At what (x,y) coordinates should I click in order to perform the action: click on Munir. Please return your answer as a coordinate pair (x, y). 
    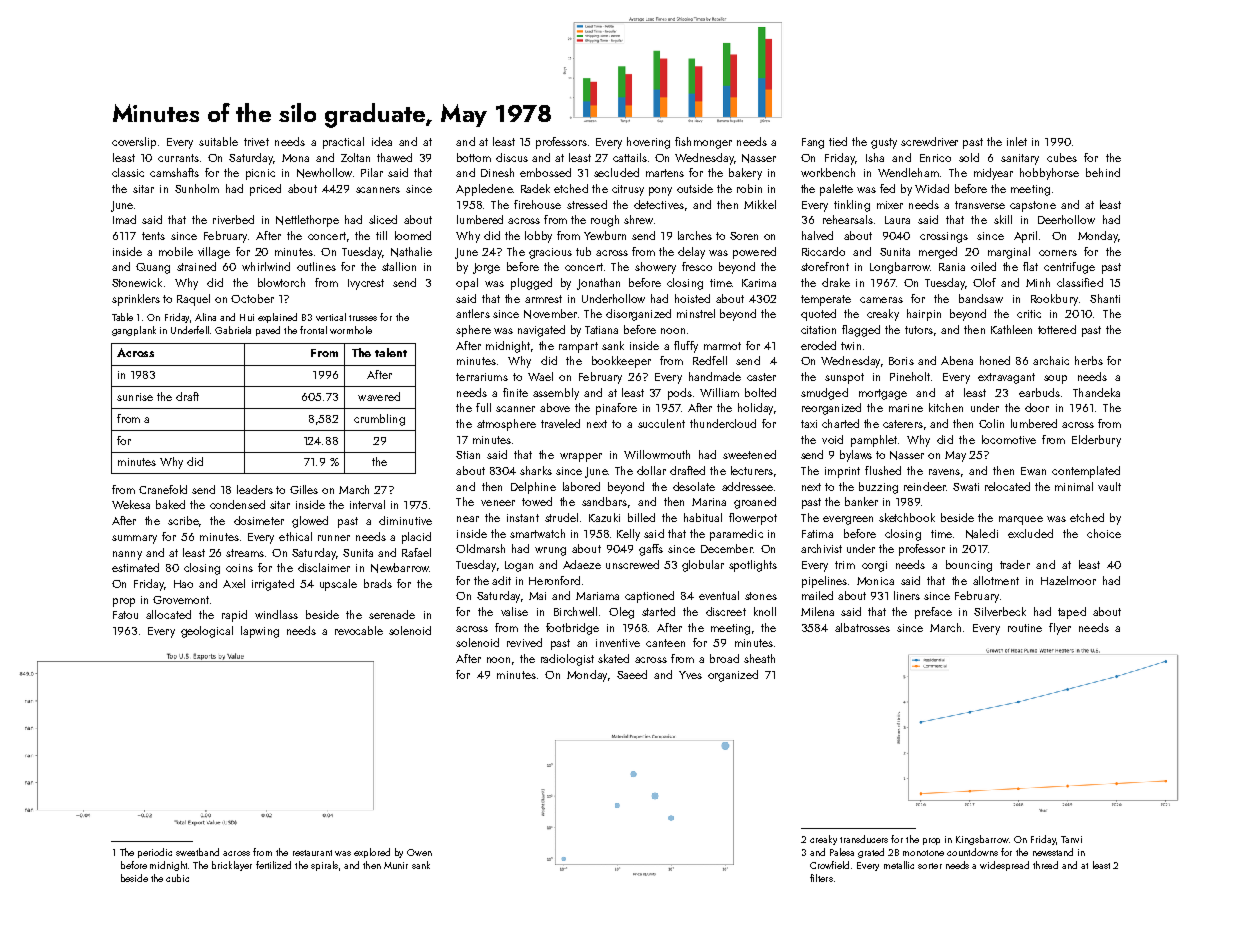
    Looking at the image, I should click on (396, 865).
